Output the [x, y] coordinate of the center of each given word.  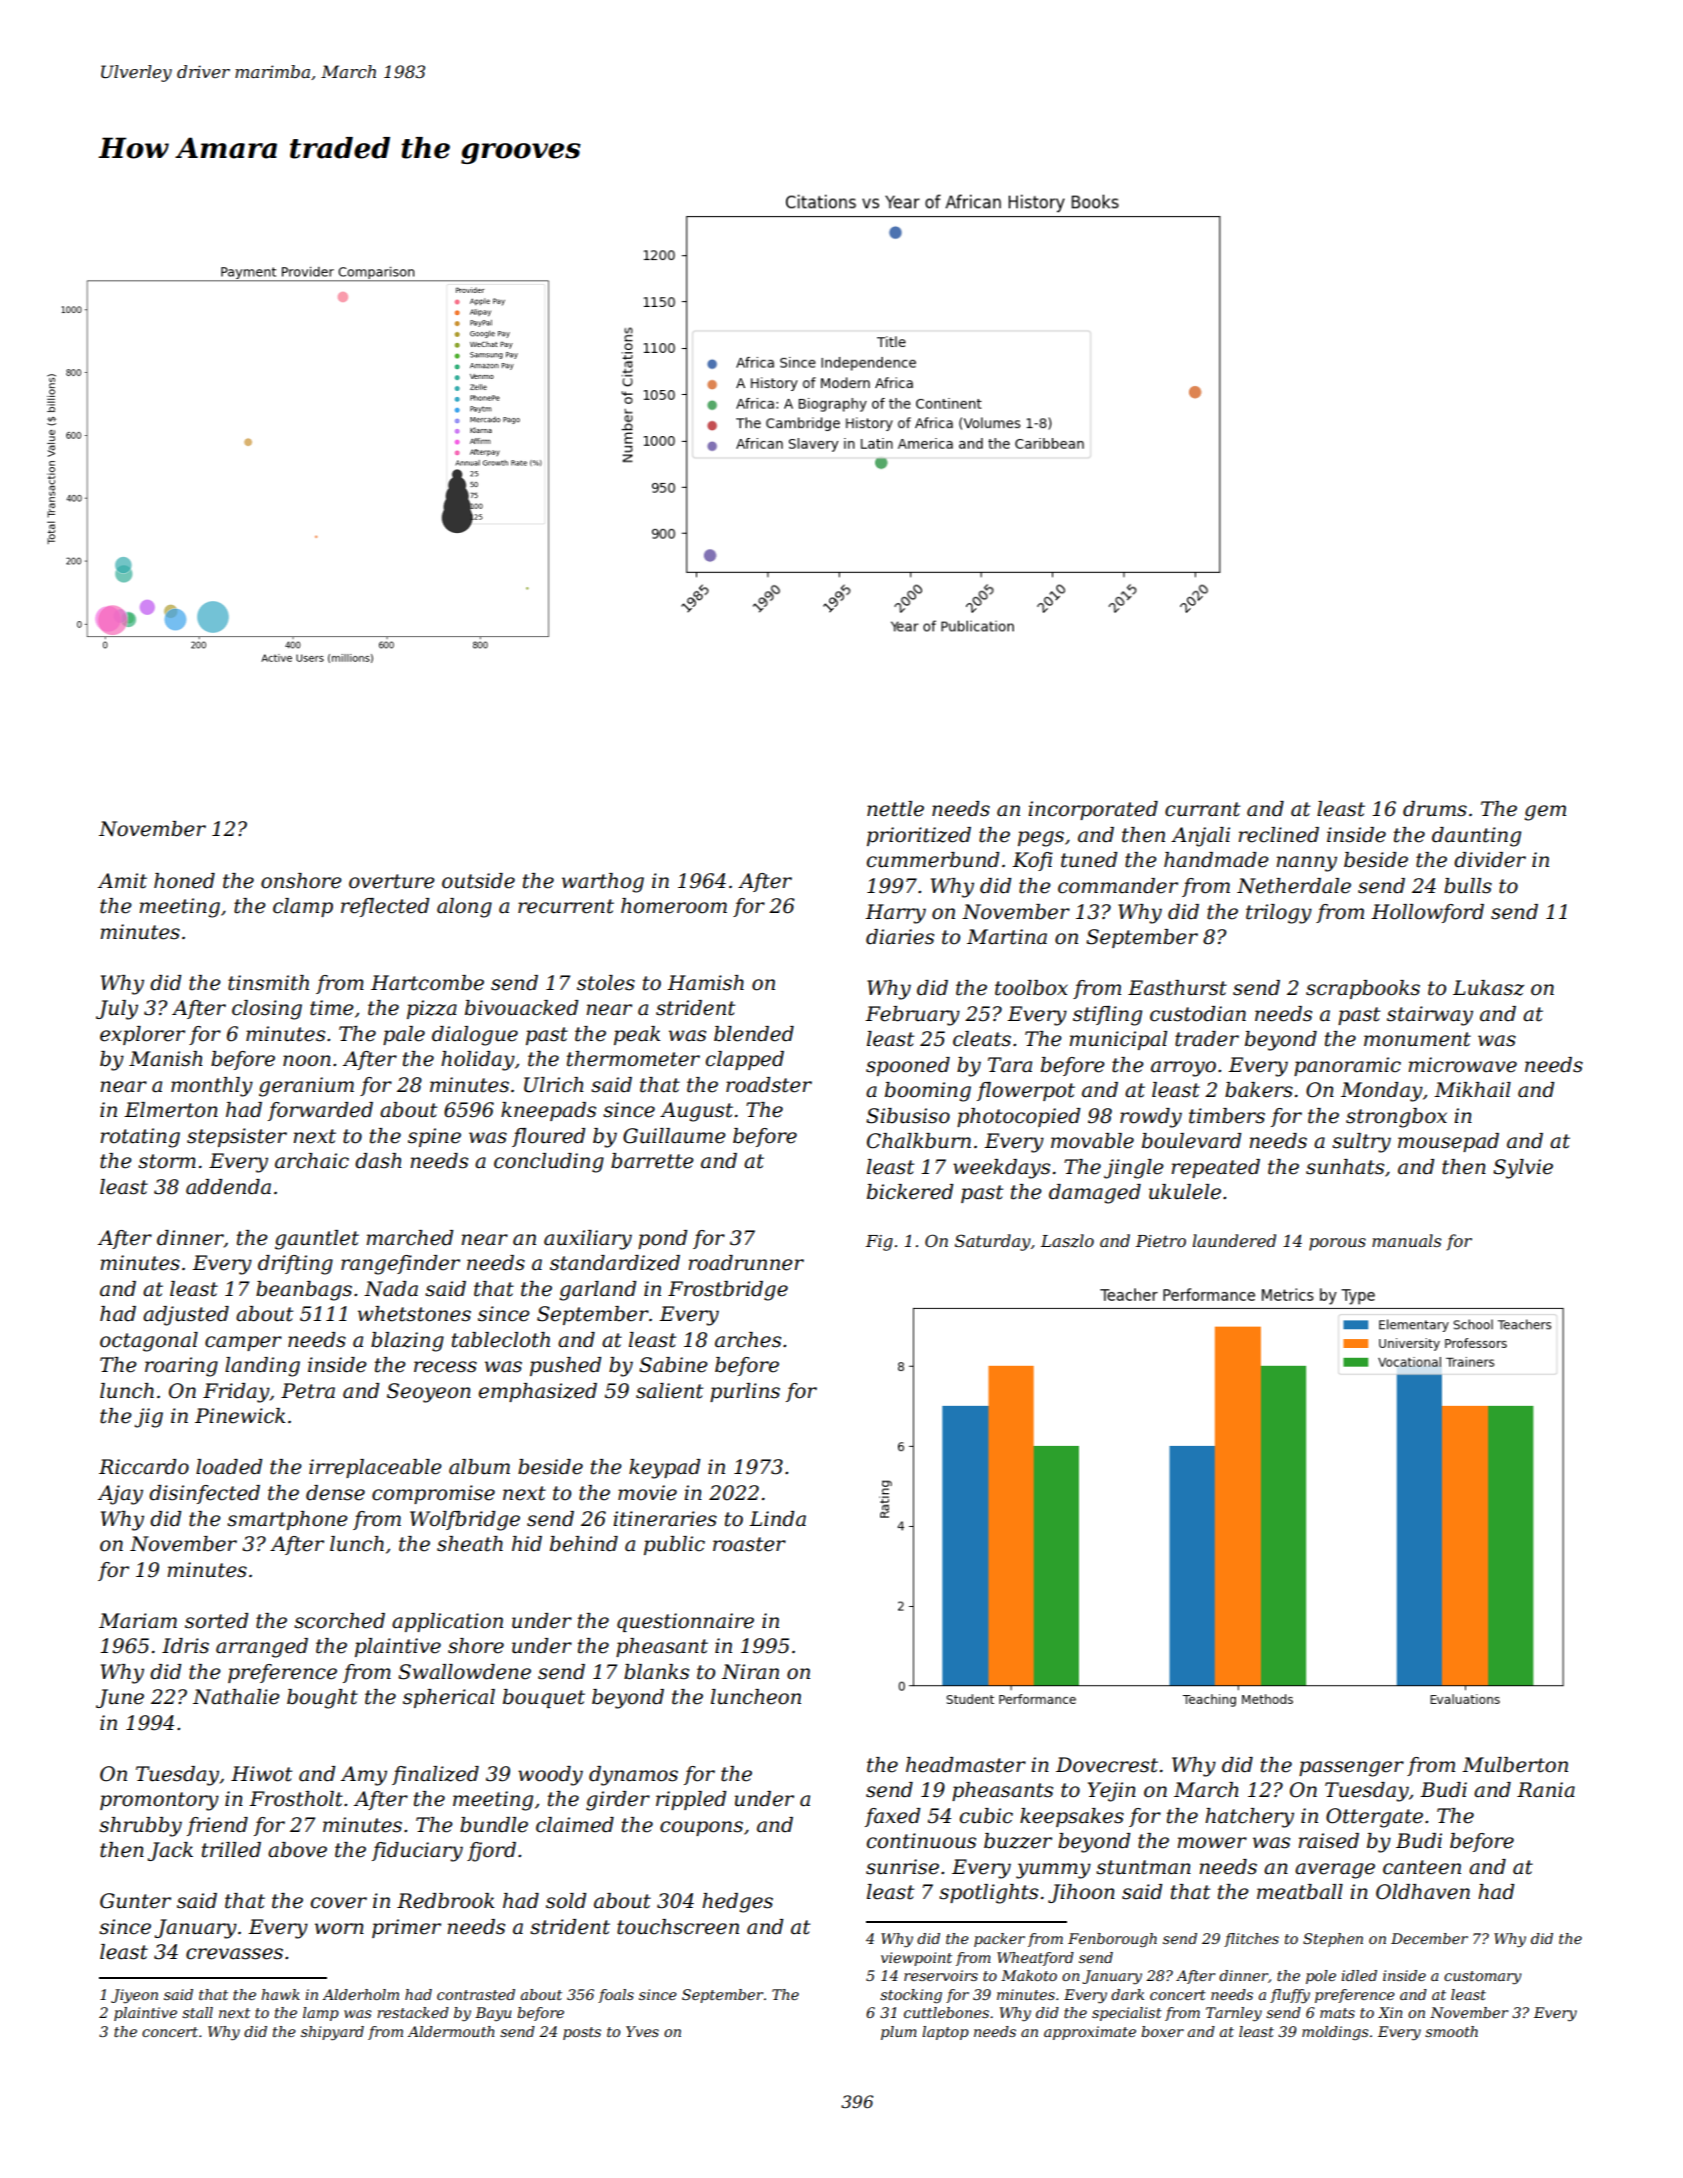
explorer [142, 1035]
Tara [1010, 1065]
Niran [750, 1672]
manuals [1406, 1240]
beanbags [304, 1291]
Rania [1546, 1790]
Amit [122, 881]
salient [669, 1391]
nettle [895, 809]
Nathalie [236, 1697]
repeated [1215, 1168]
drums [1435, 809]
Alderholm [360, 1994]
